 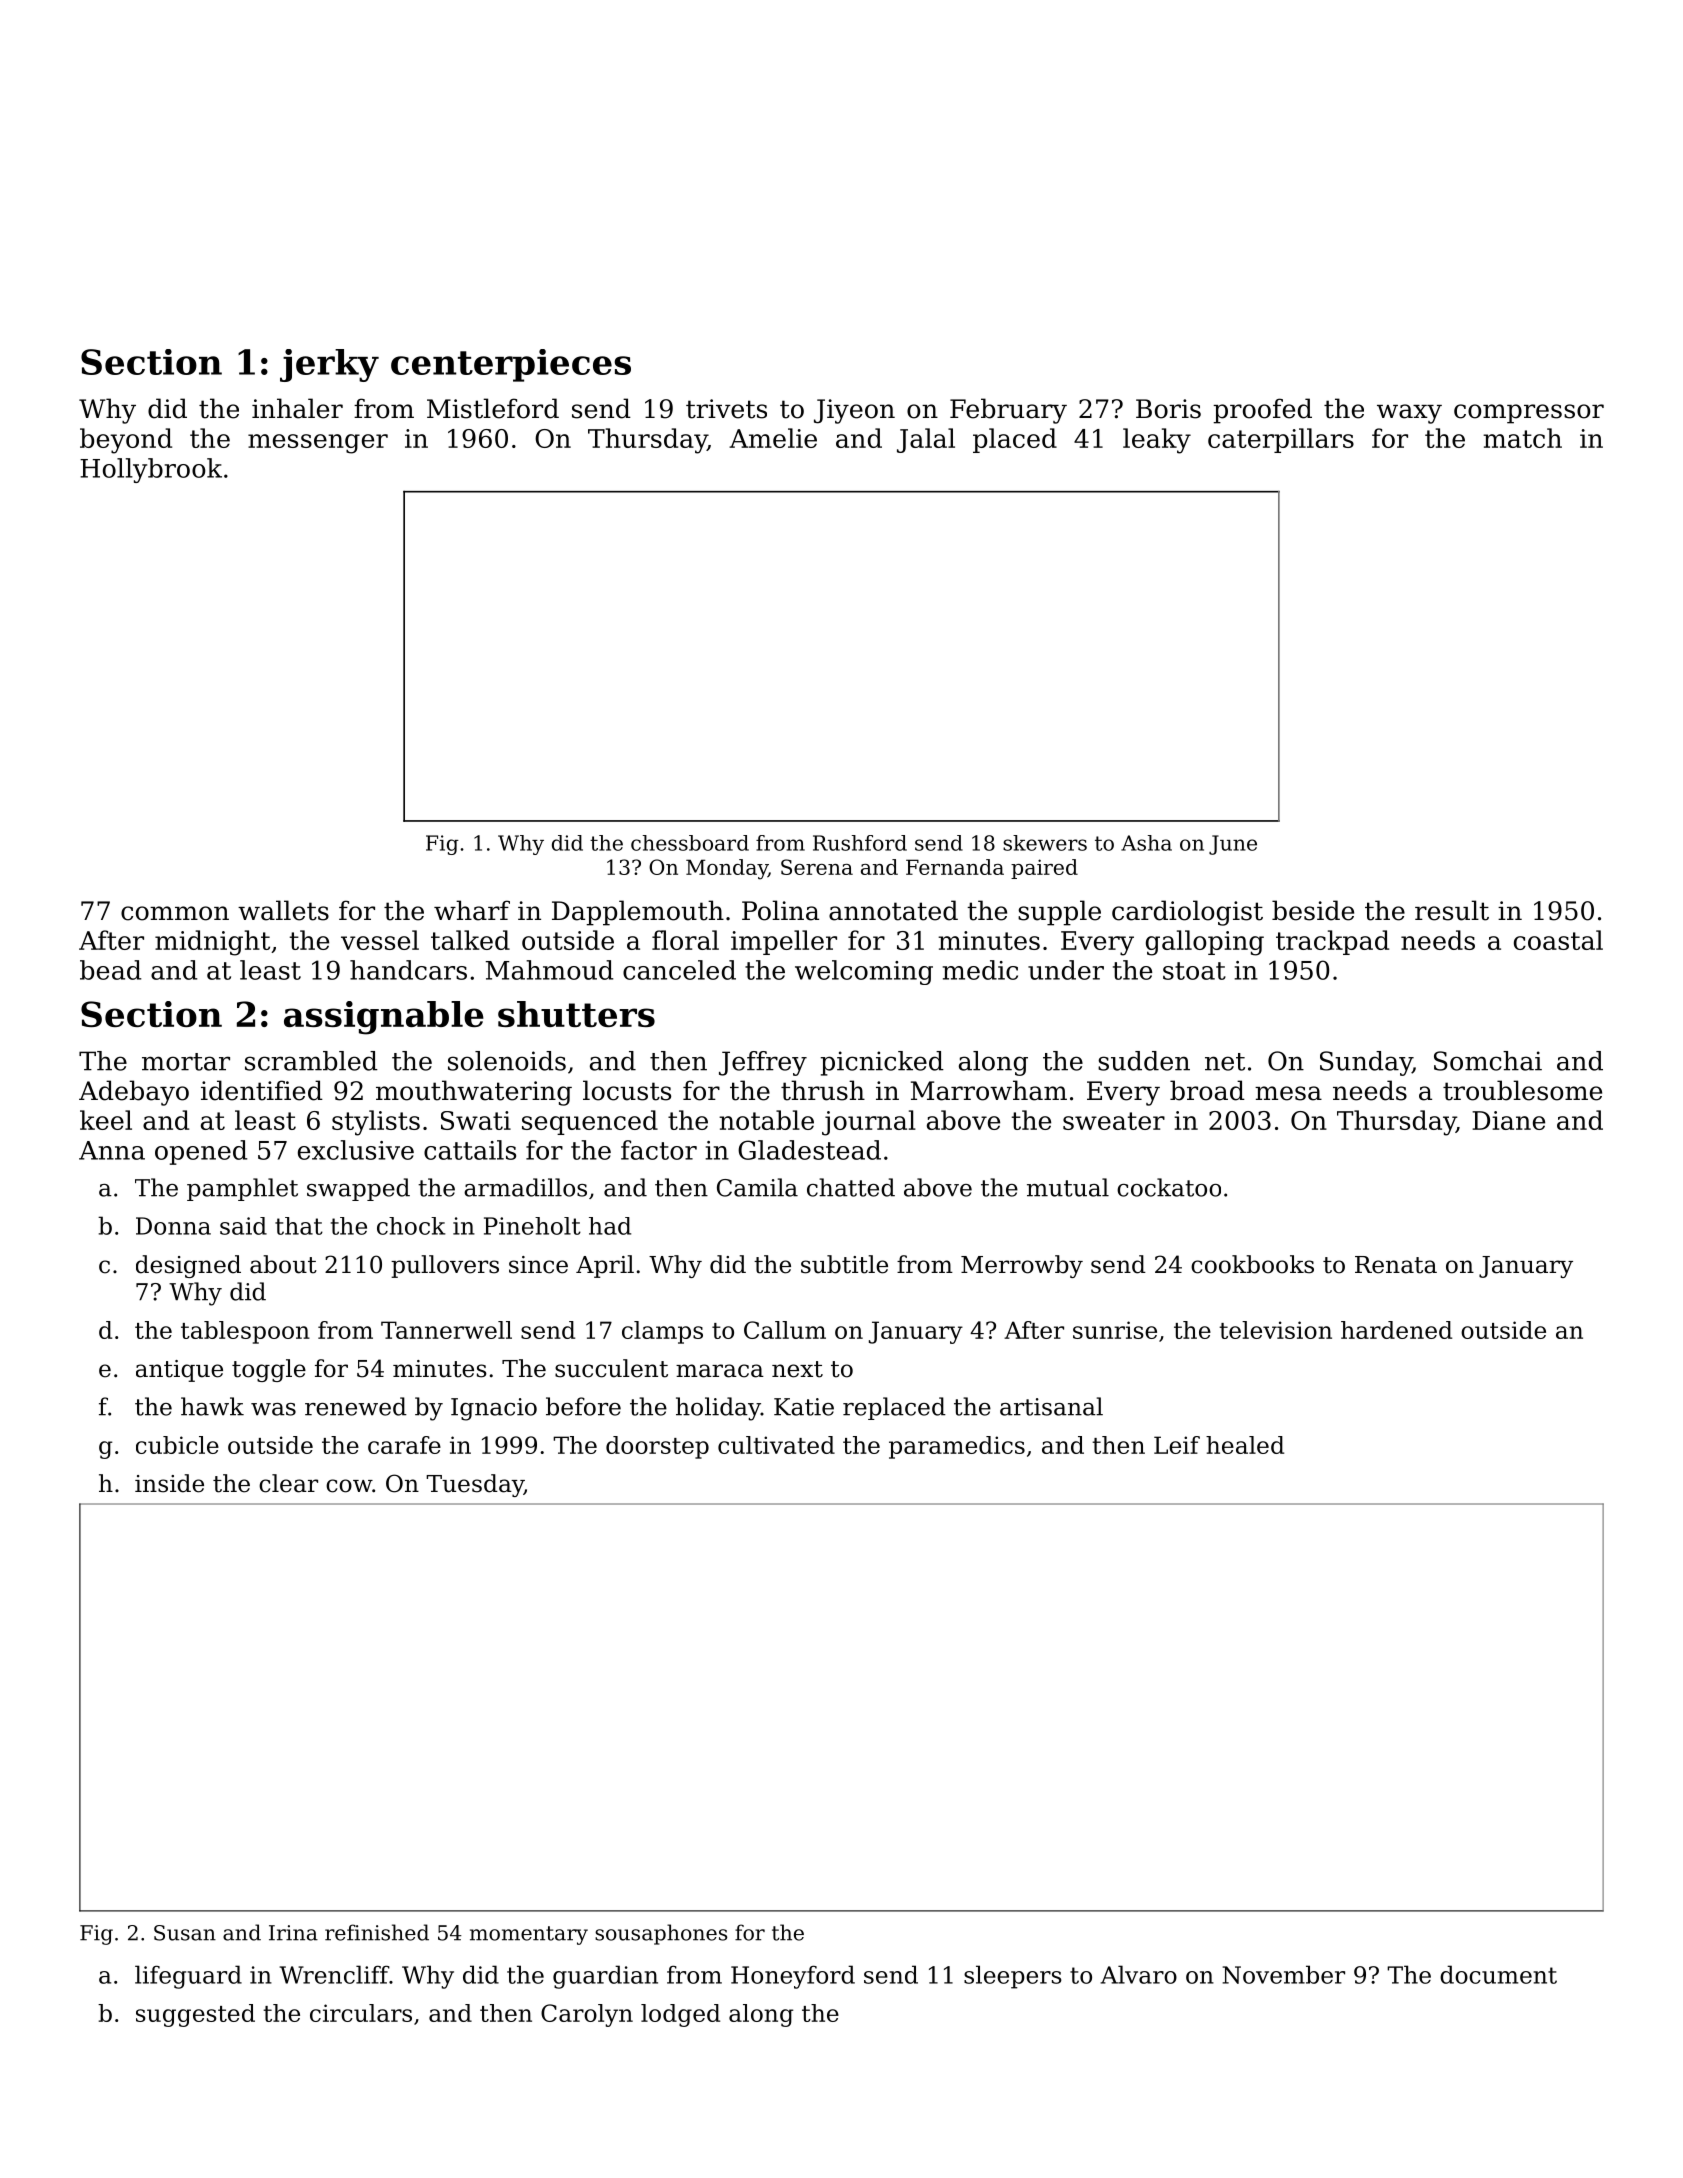 What do you see at coordinates (727, 869) in the screenshot?
I see `Monday` at bounding box center [727, 869].
